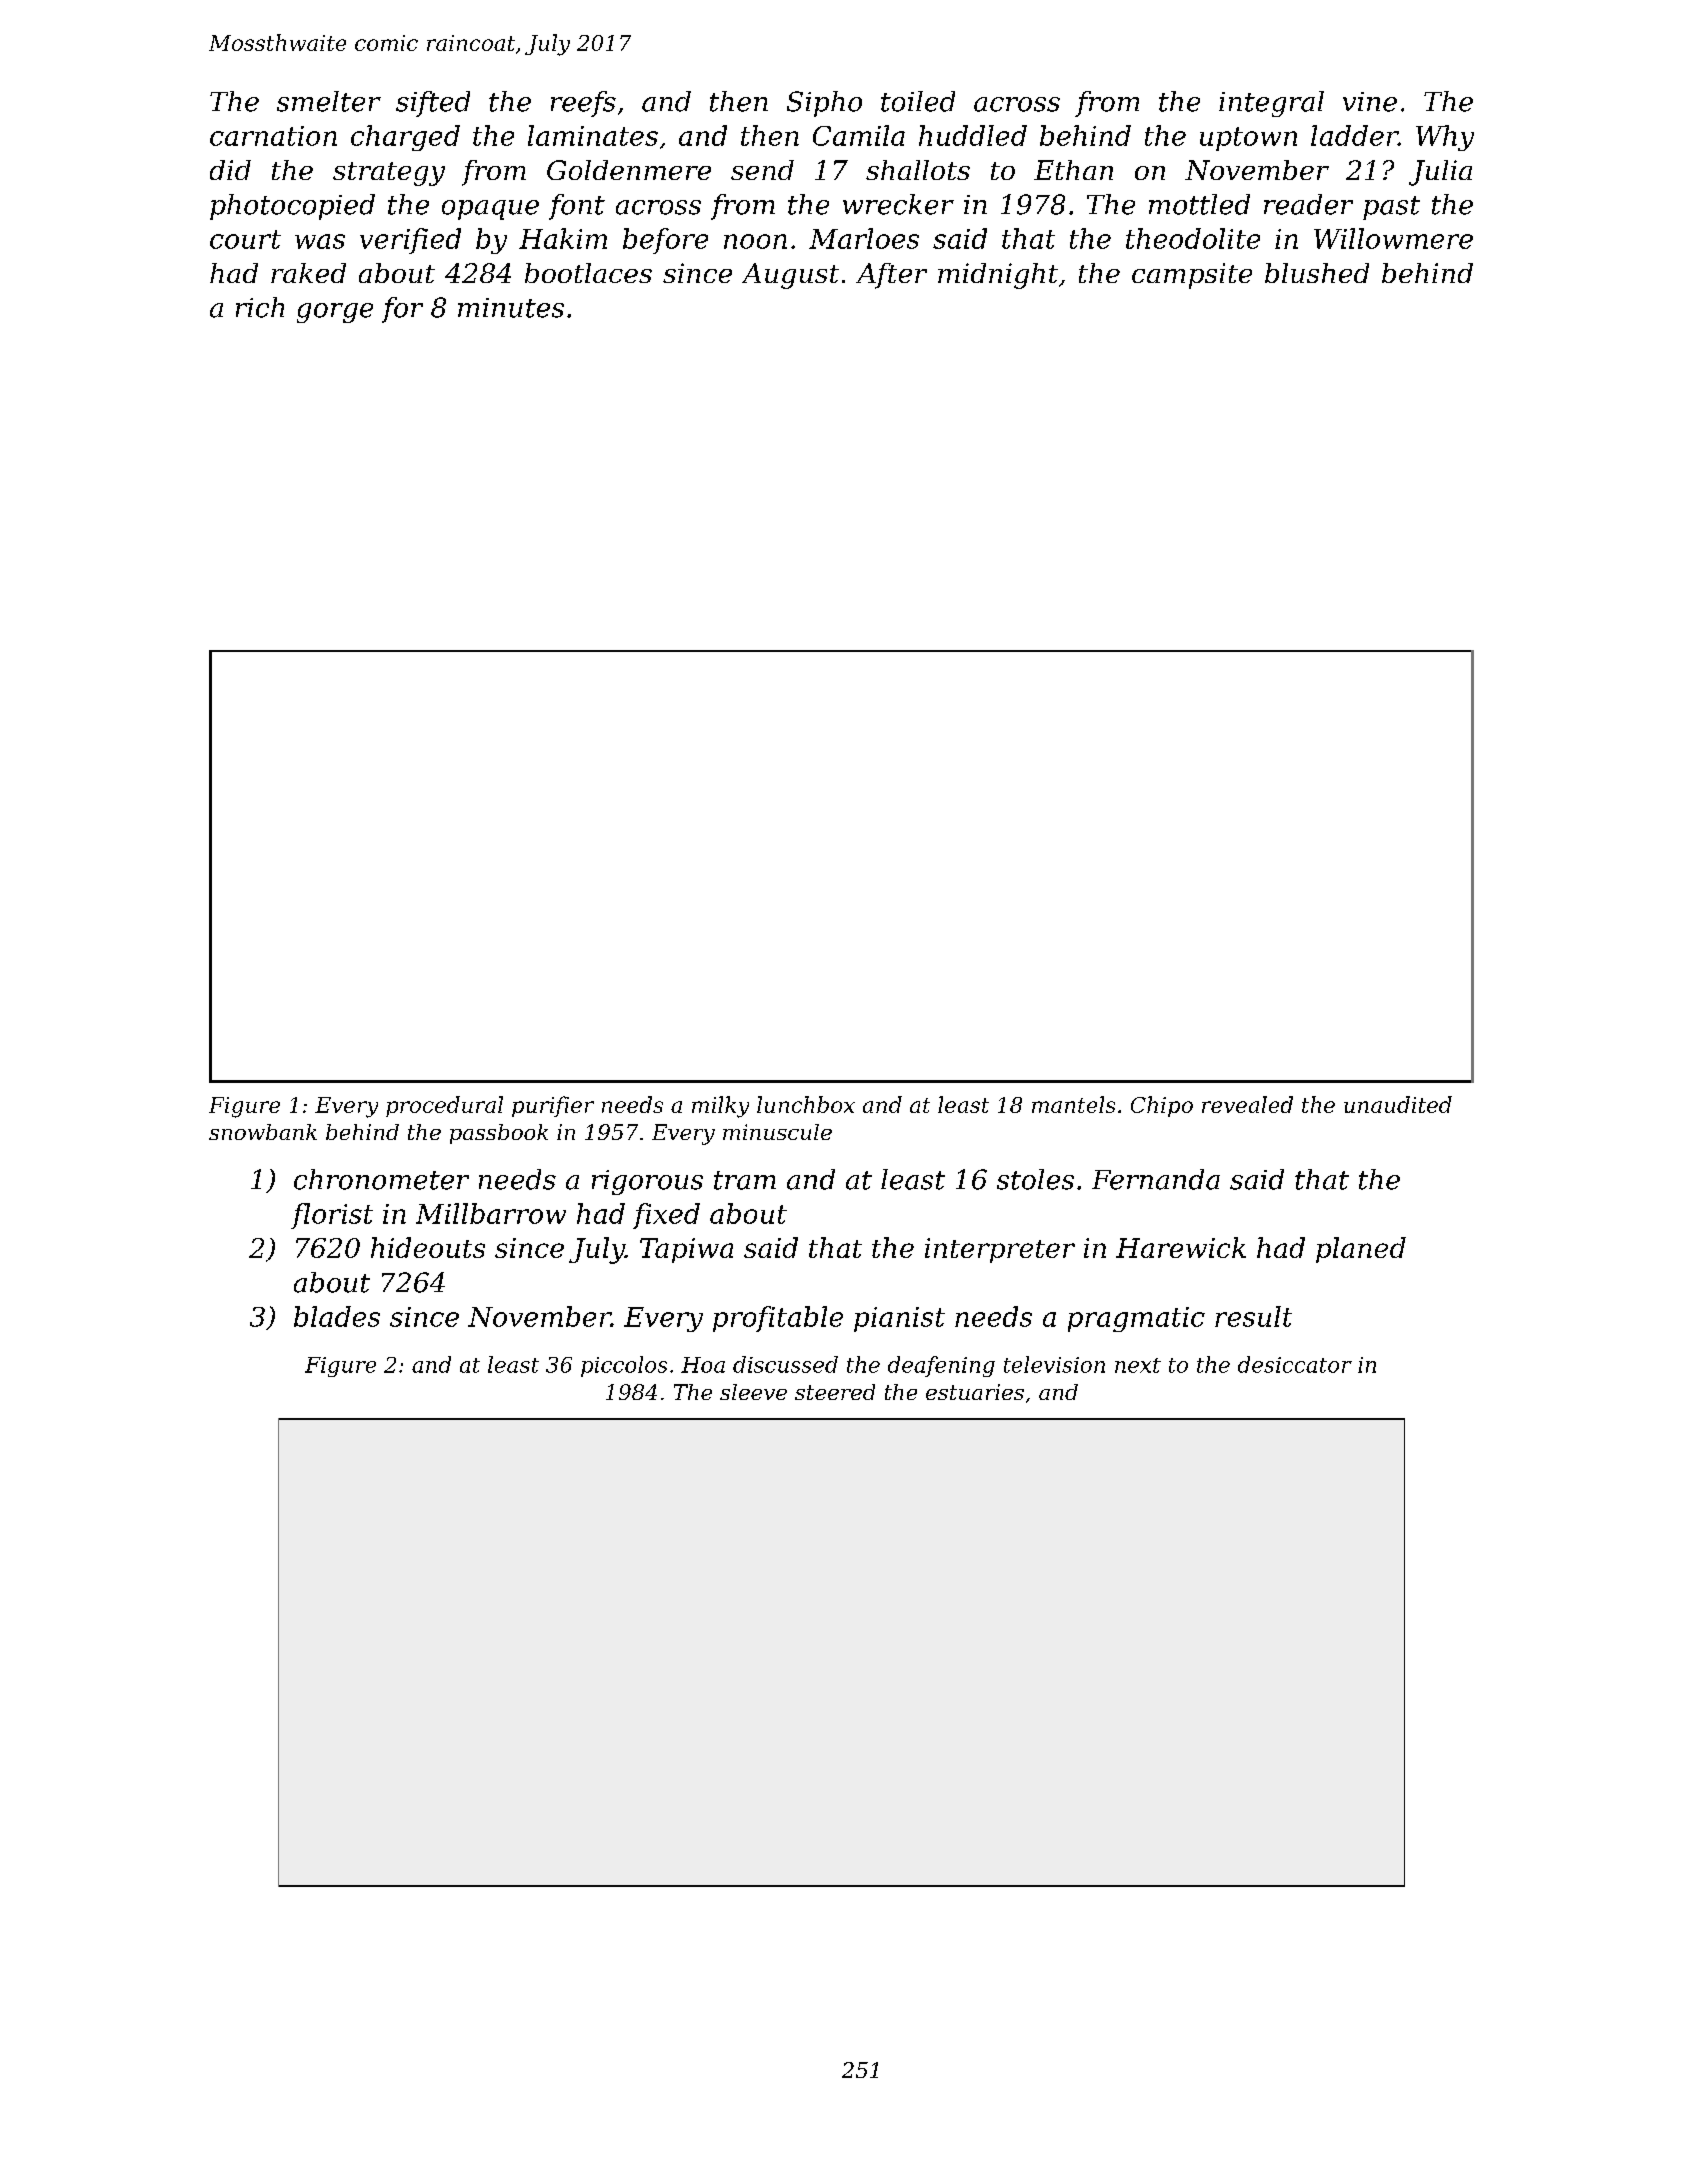 This screenshot has height=2178, width=1683. I want to click on campsite, so click(1192, 276).
